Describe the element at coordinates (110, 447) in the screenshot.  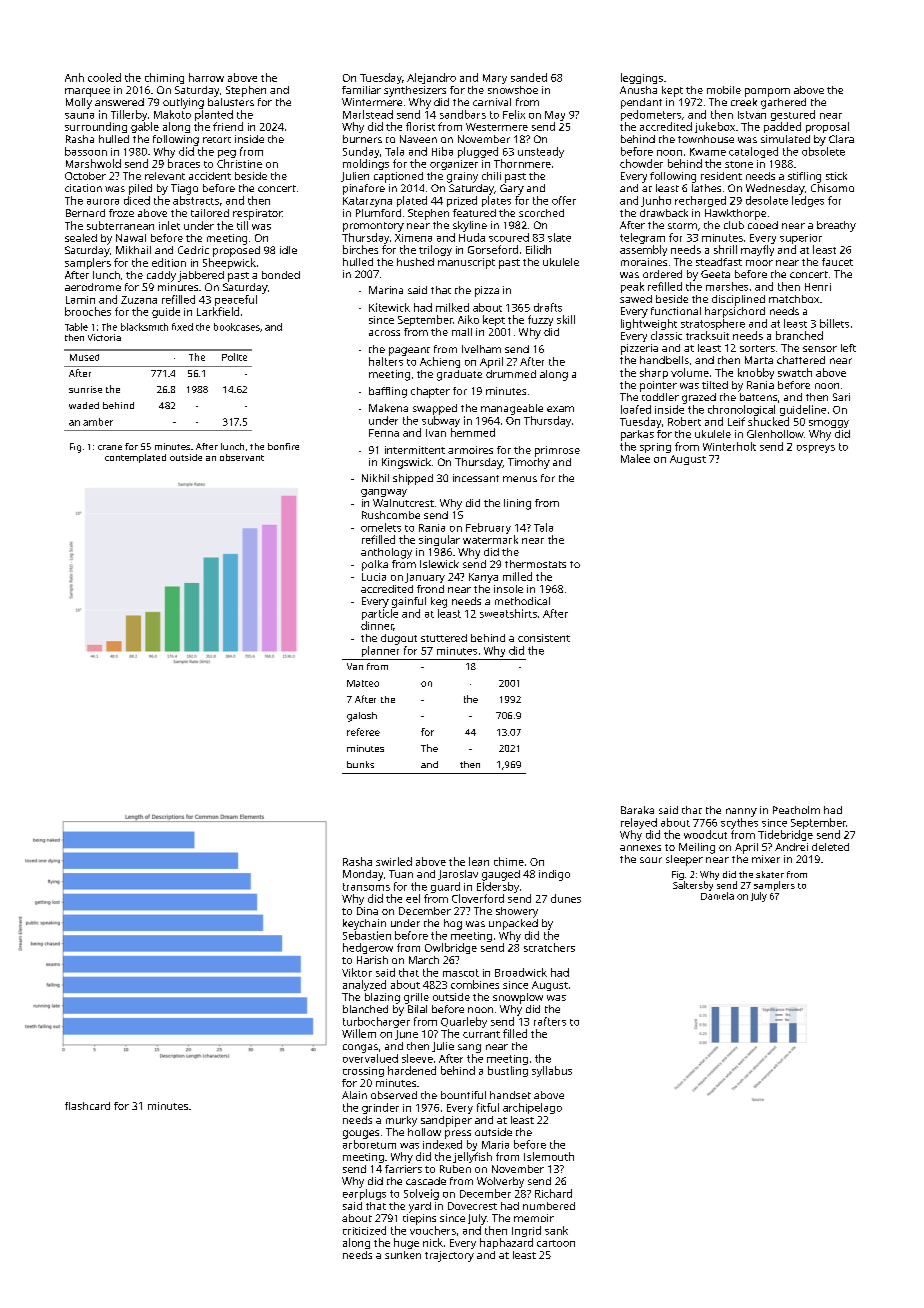
I see `crane` at that location.
